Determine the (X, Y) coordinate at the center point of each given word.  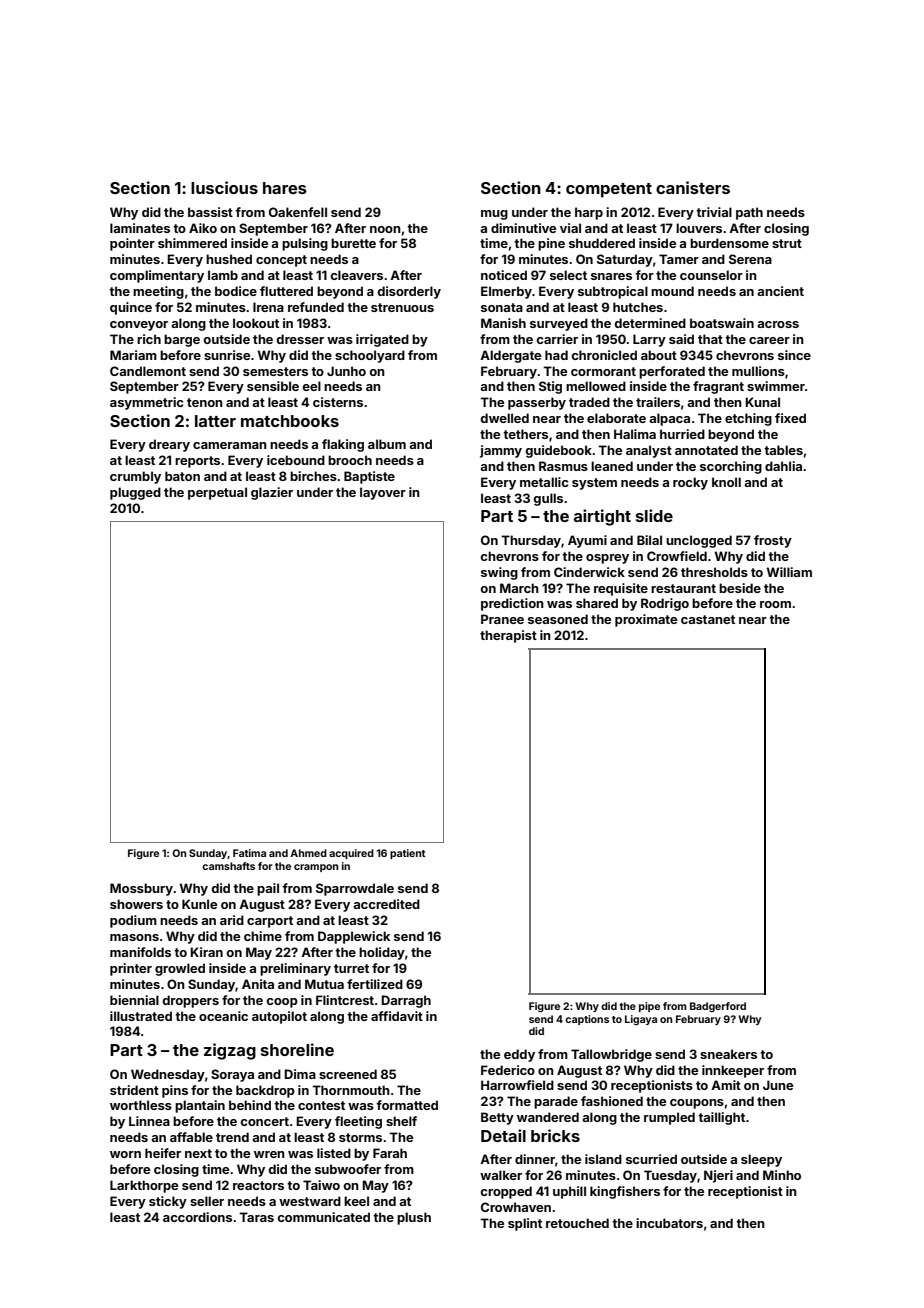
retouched (577, 1223)
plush (414, 1218)
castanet (708, 619)
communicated (323, 1217)
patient (408, 854)
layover (383, 493)
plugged (135, 493)
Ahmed (308, 853)
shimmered (192, 243)
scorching (731, 467)
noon (385, 229)
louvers (699, 228)
